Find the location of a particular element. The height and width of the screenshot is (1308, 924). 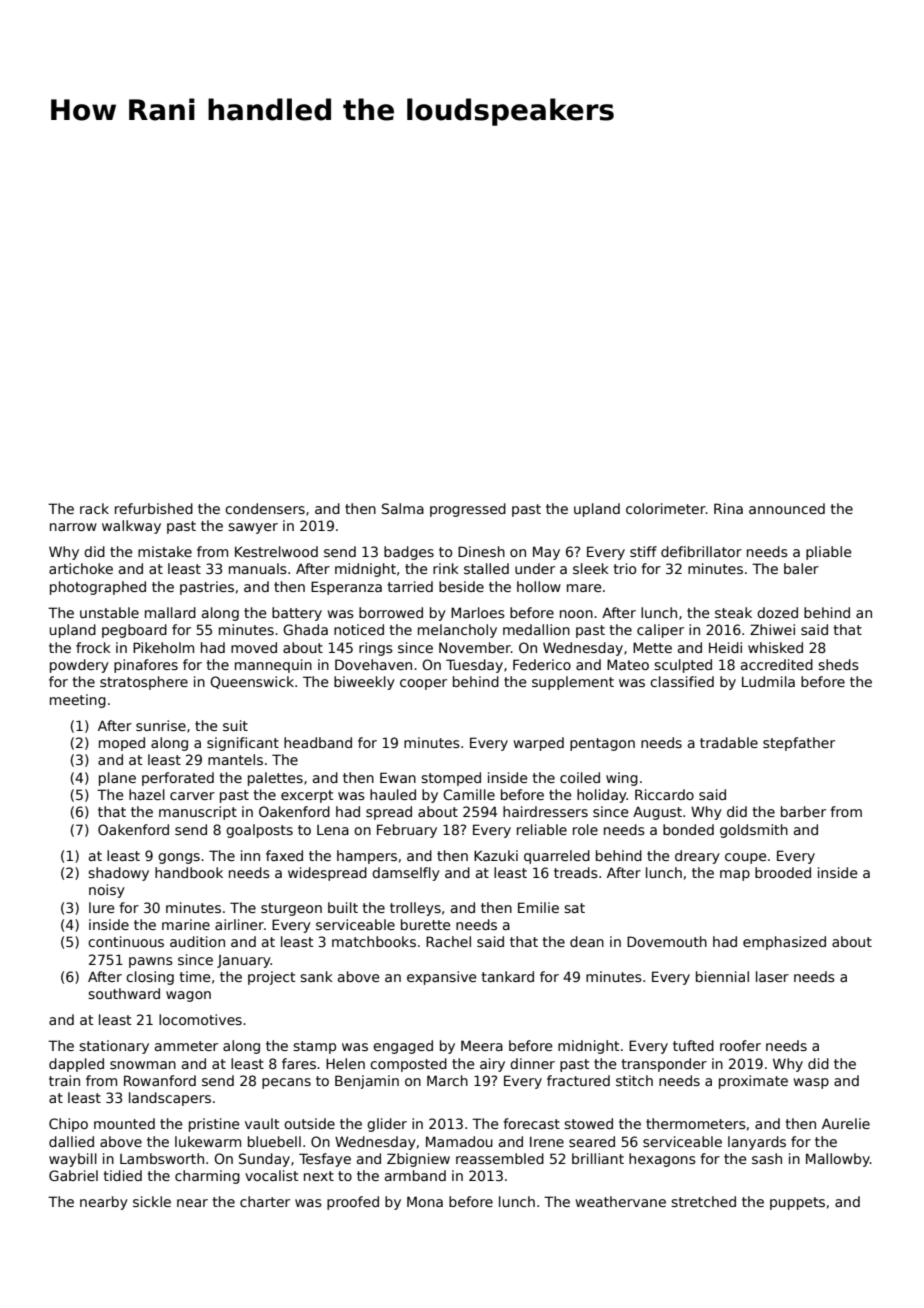

announced is located at coordinates (787, 508).
